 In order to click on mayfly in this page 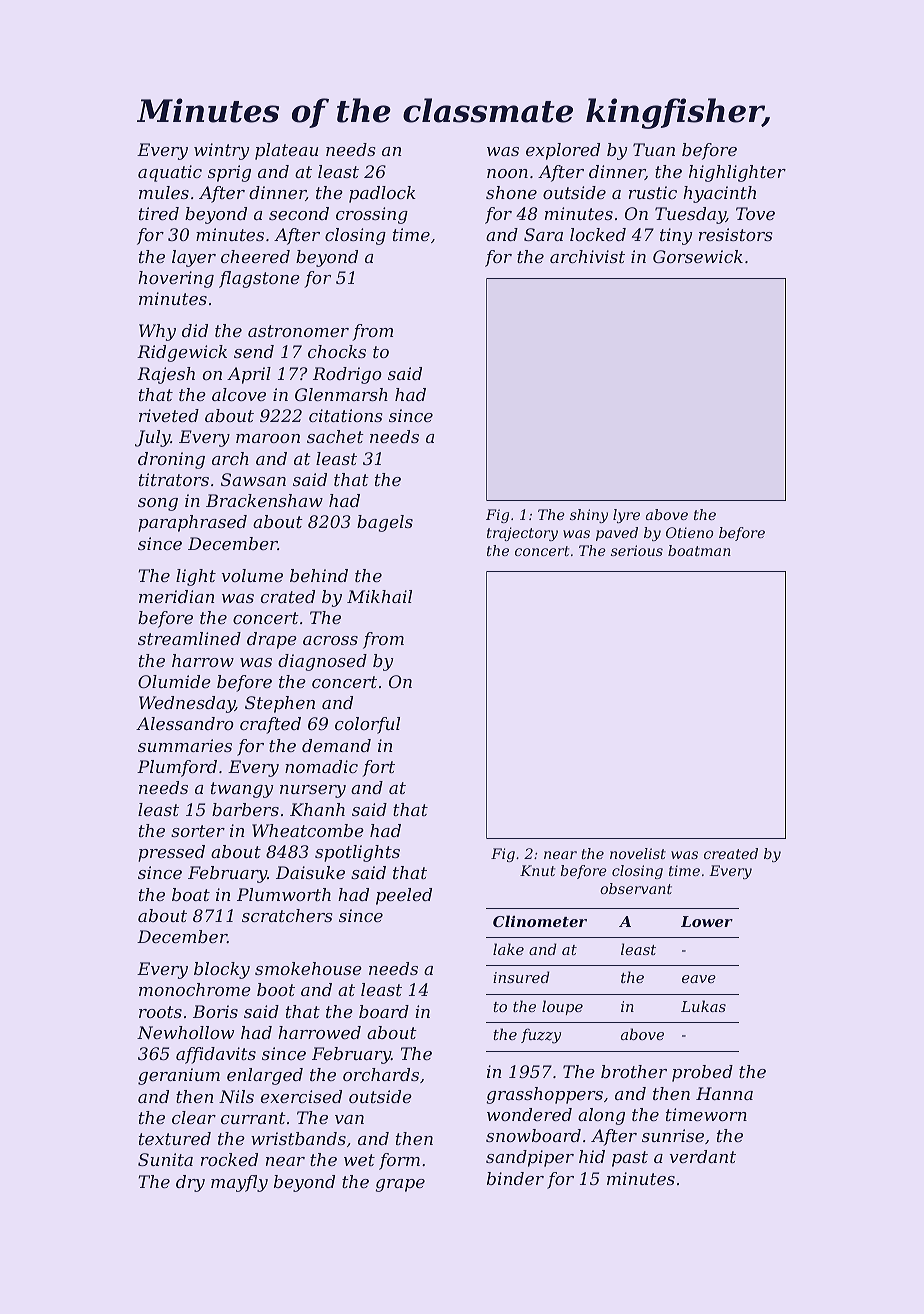, I will do `click(239, 1183)`.
